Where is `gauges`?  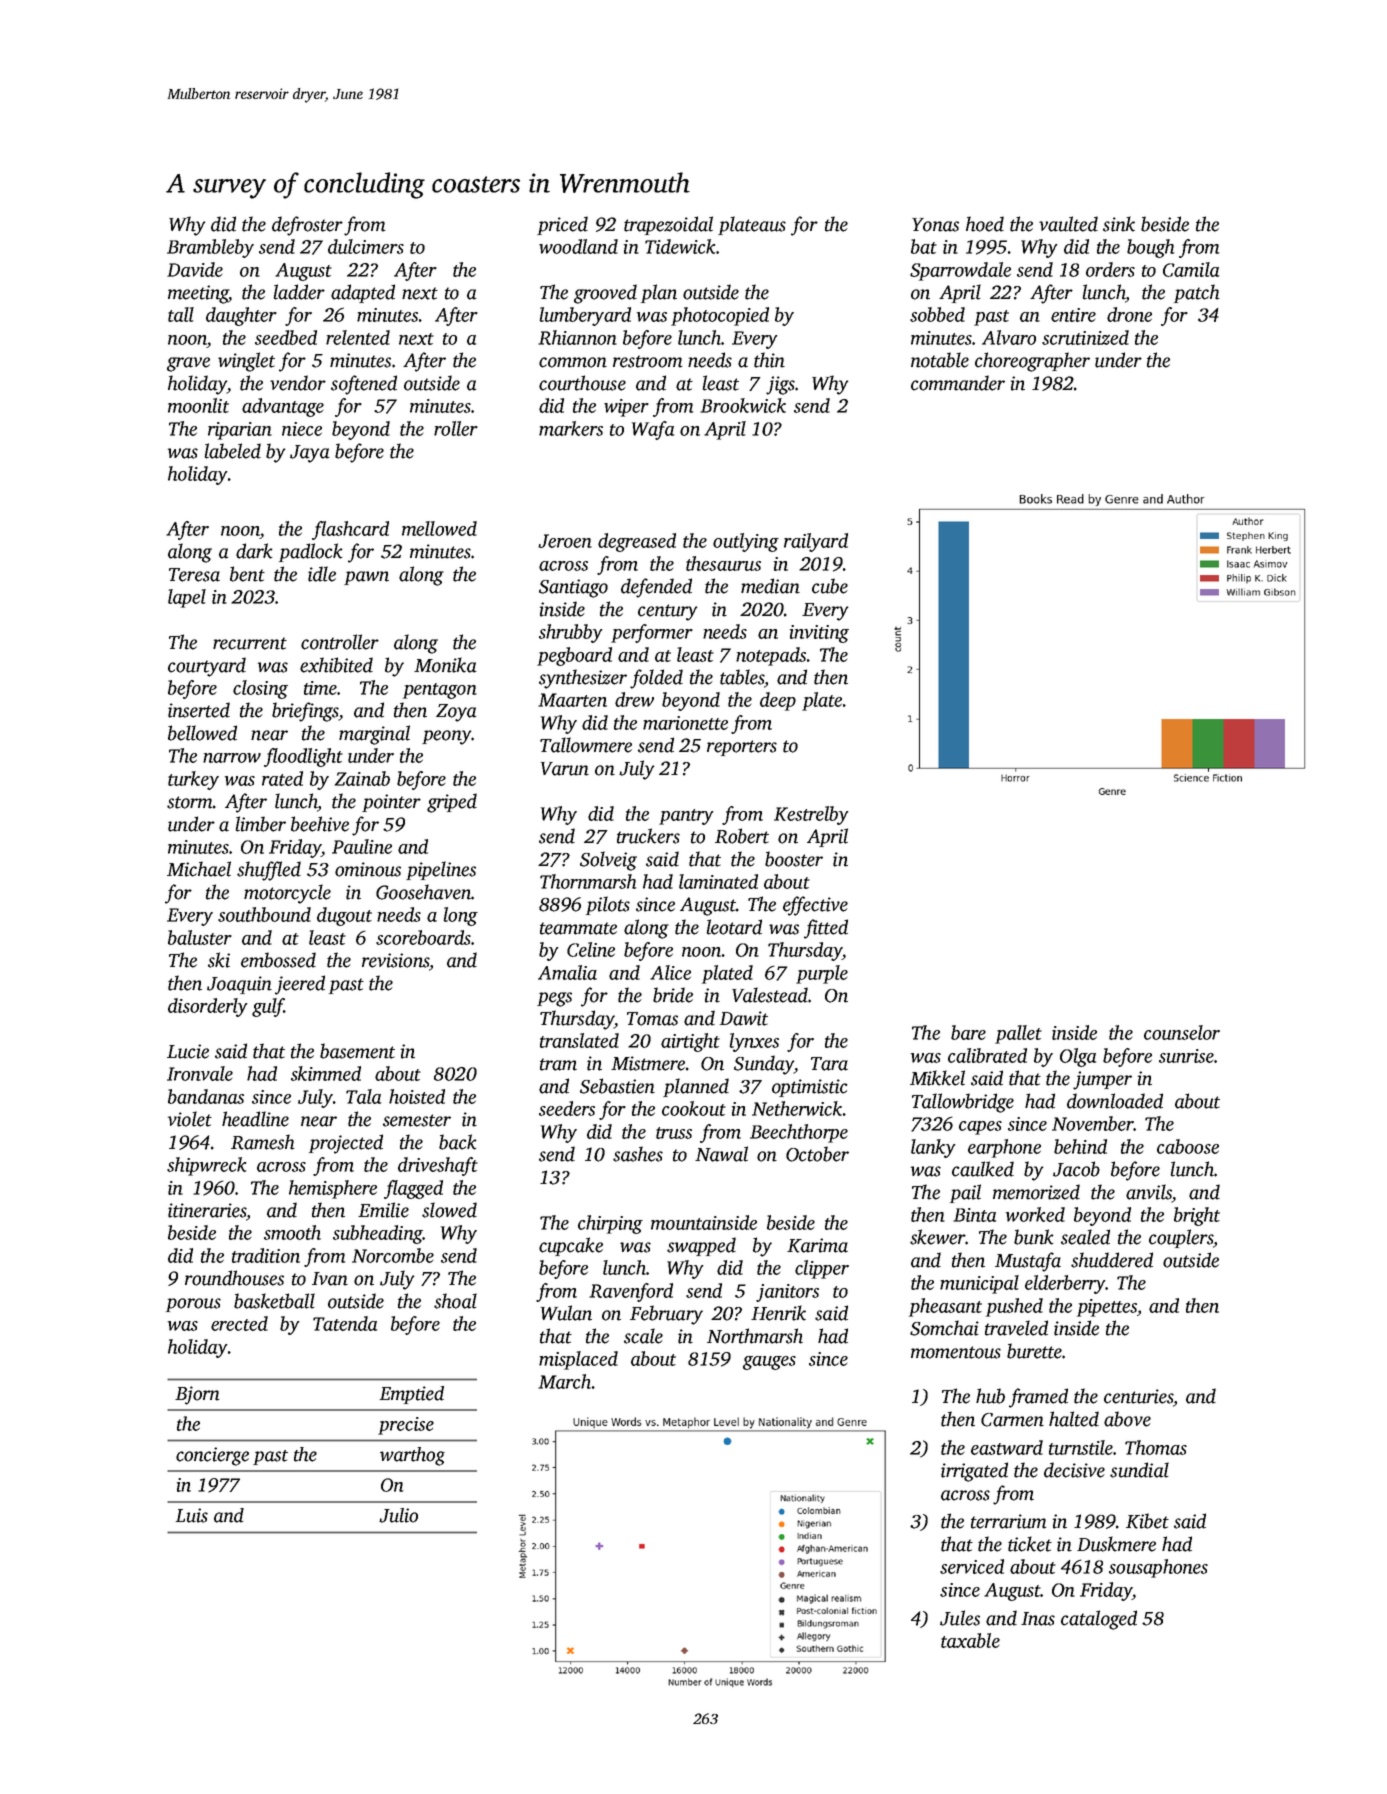 gauges is located at coordinates (769, 1363).
